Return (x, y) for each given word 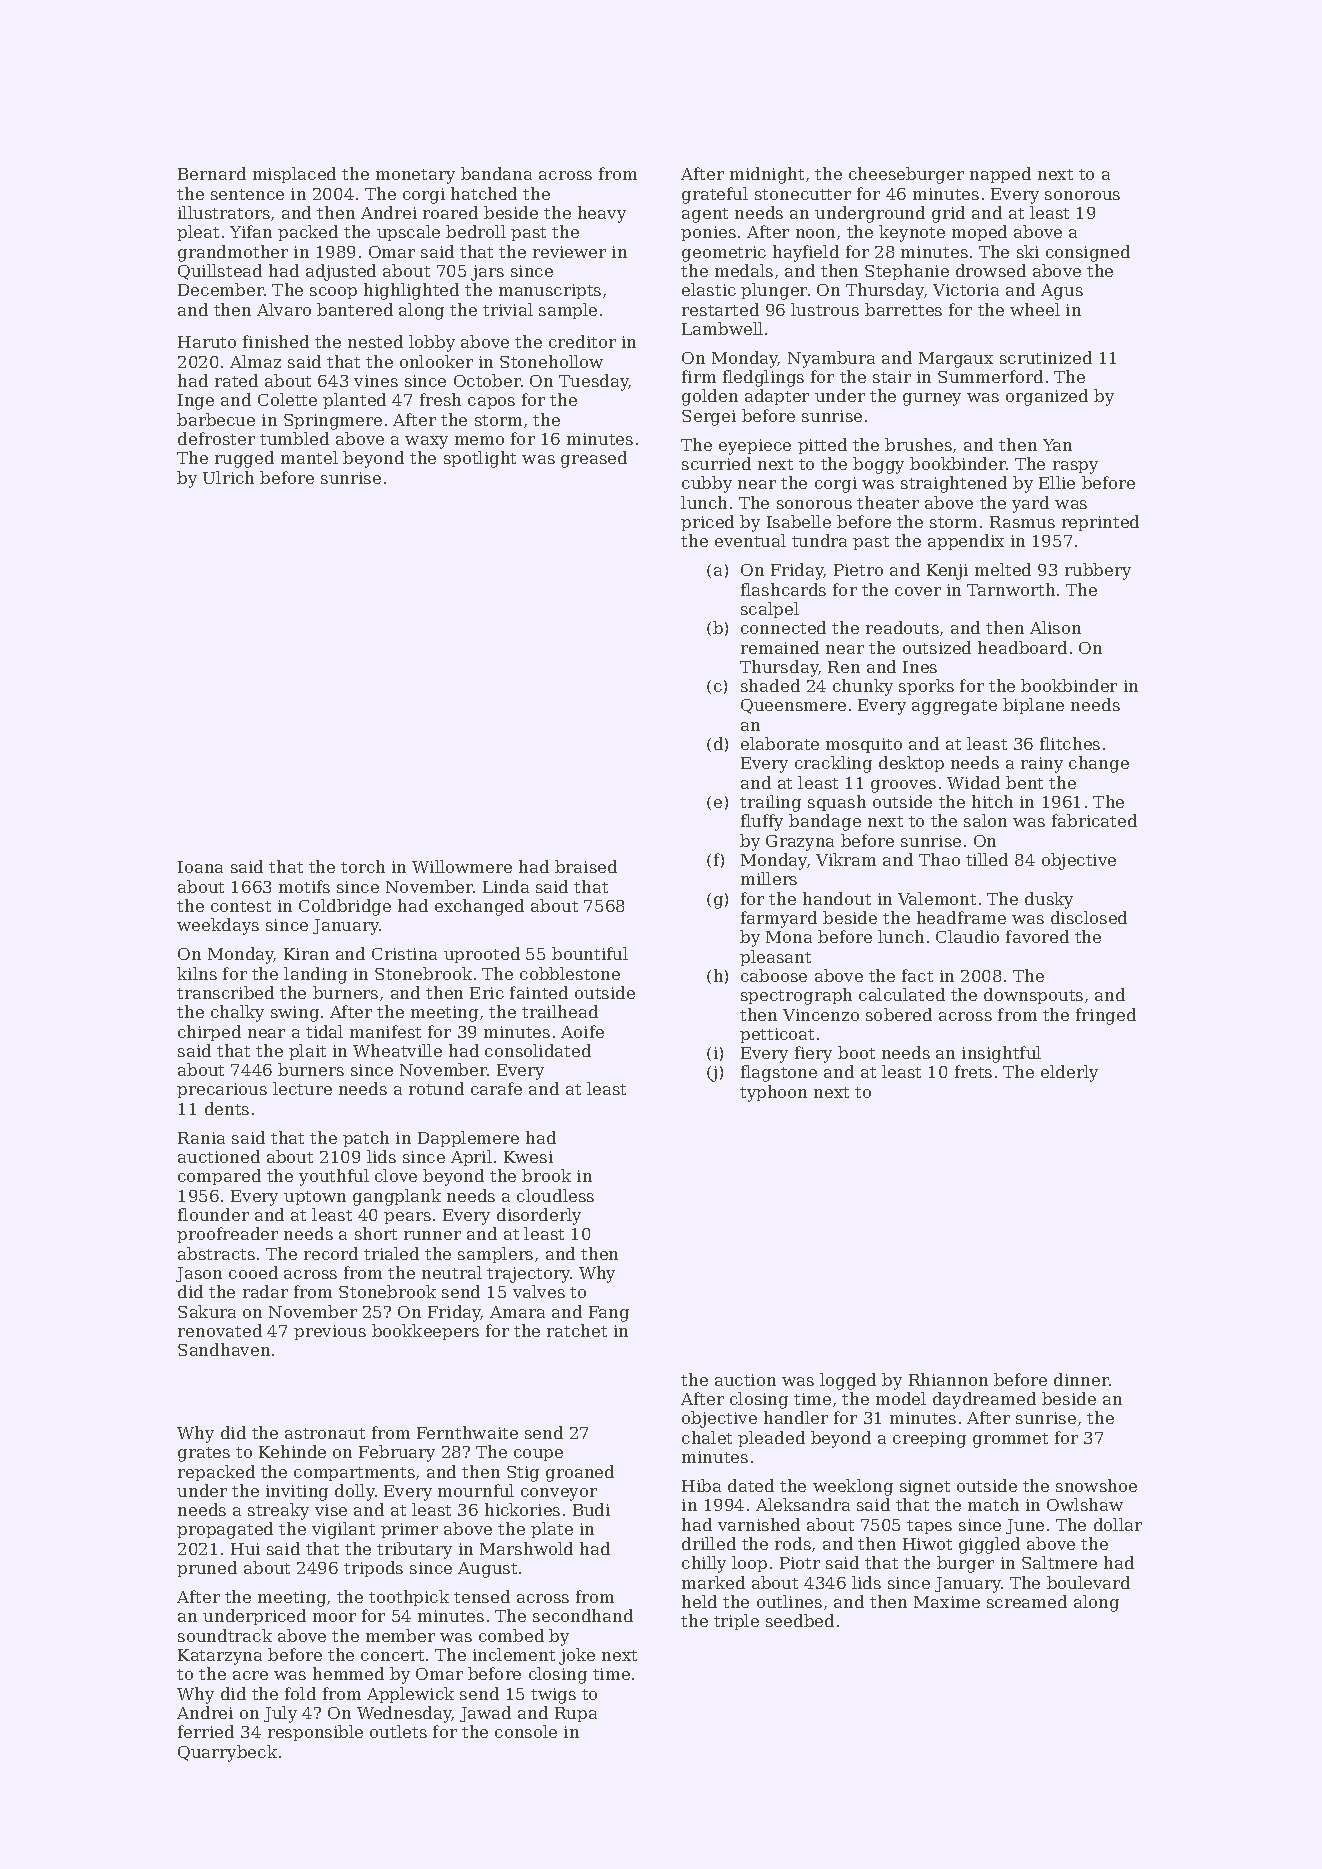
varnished (759, 1524)
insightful (1001, 1054)
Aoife (582, 1031)
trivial (508, 309)
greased (594, 459)
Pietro (858, 570)
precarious (222, 1090)
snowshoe (1096, 1485)
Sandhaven (224, 1349)
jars (487, 273)
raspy (1075, 467)
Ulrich (228, 477)
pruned (207, 1569)
